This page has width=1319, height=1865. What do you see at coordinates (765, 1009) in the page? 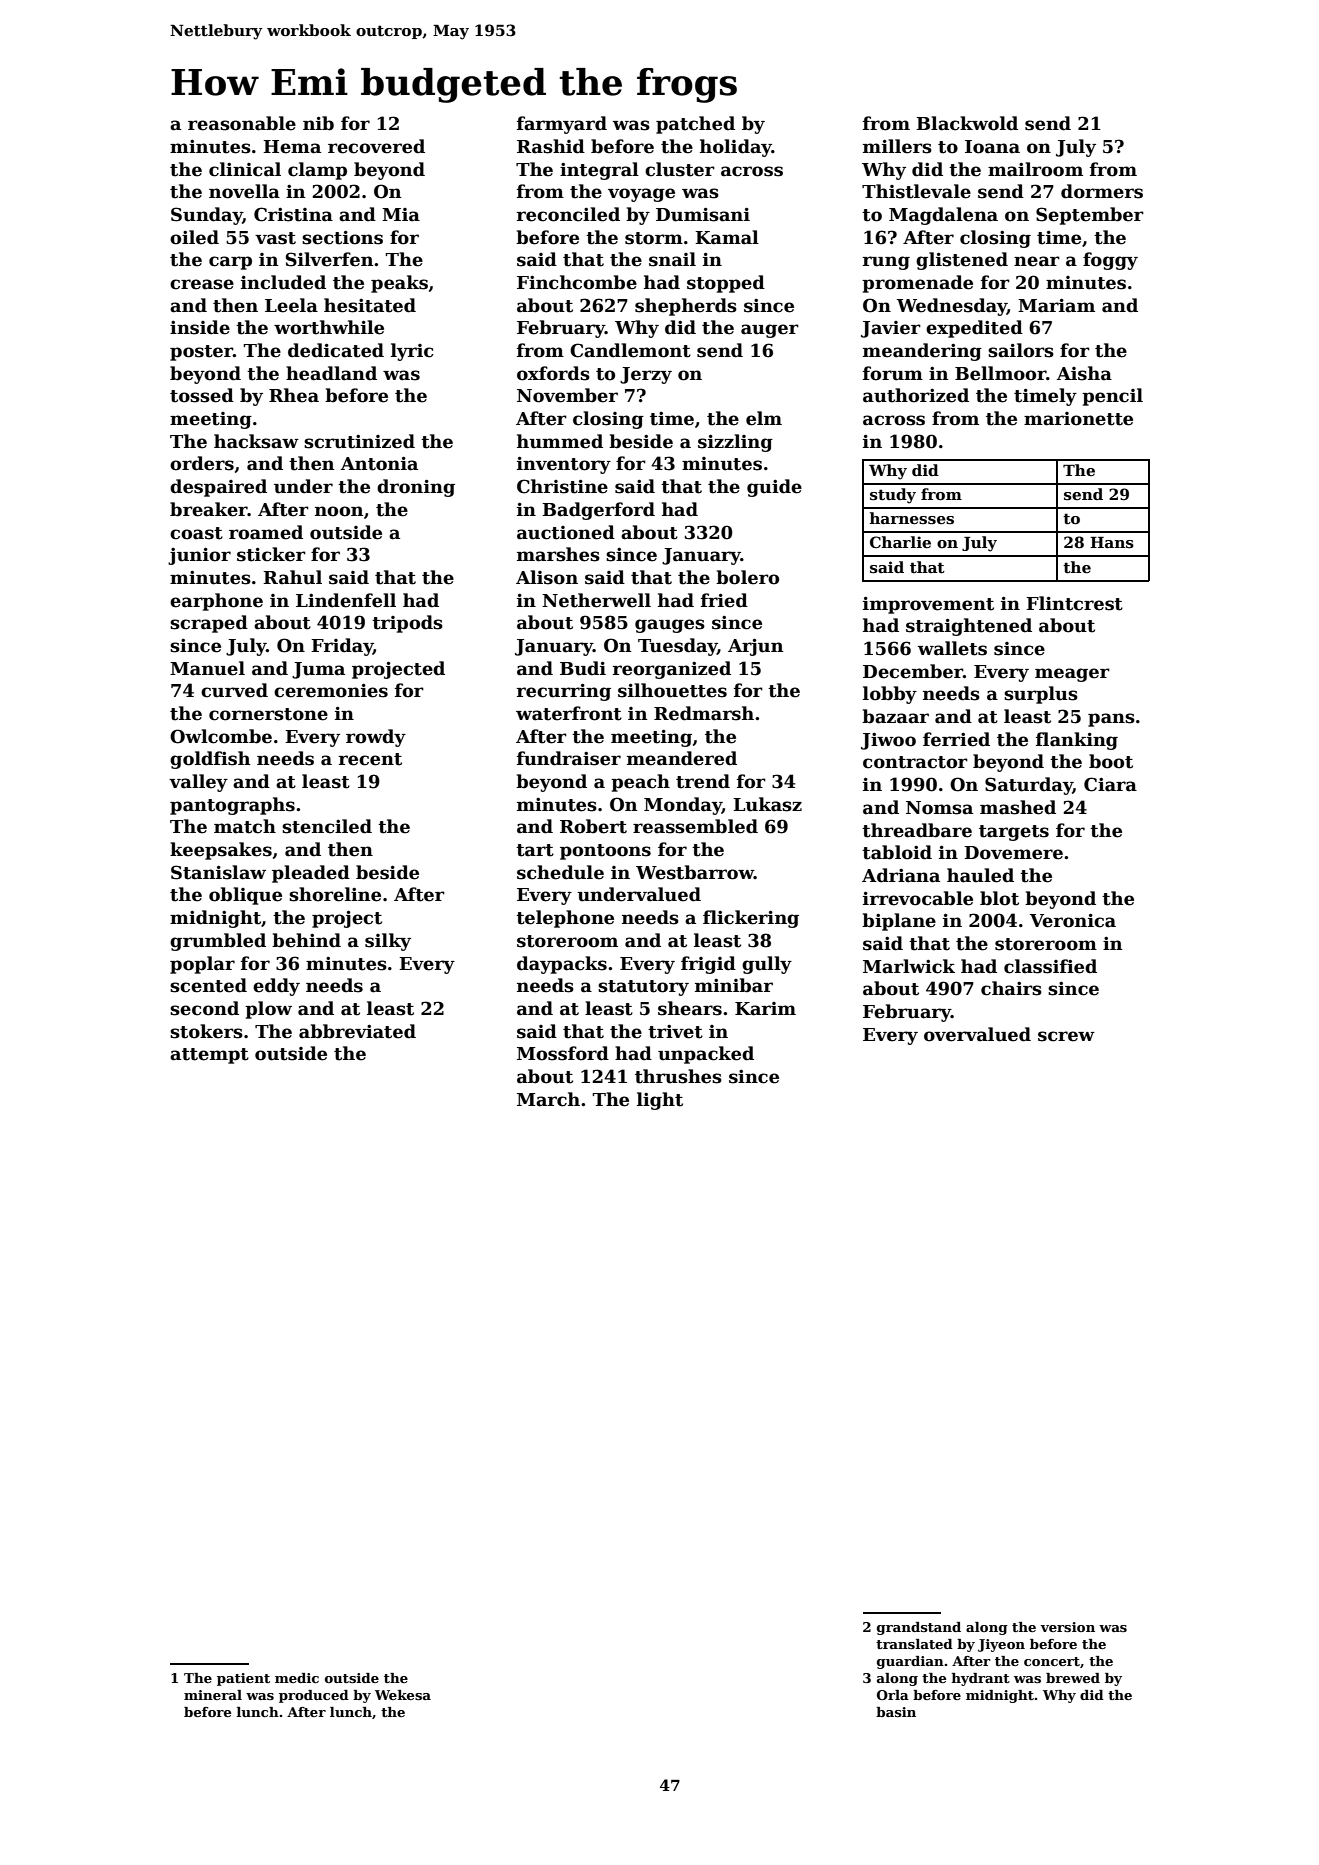
I see `Karim` at bounding box center [765, 1009].
